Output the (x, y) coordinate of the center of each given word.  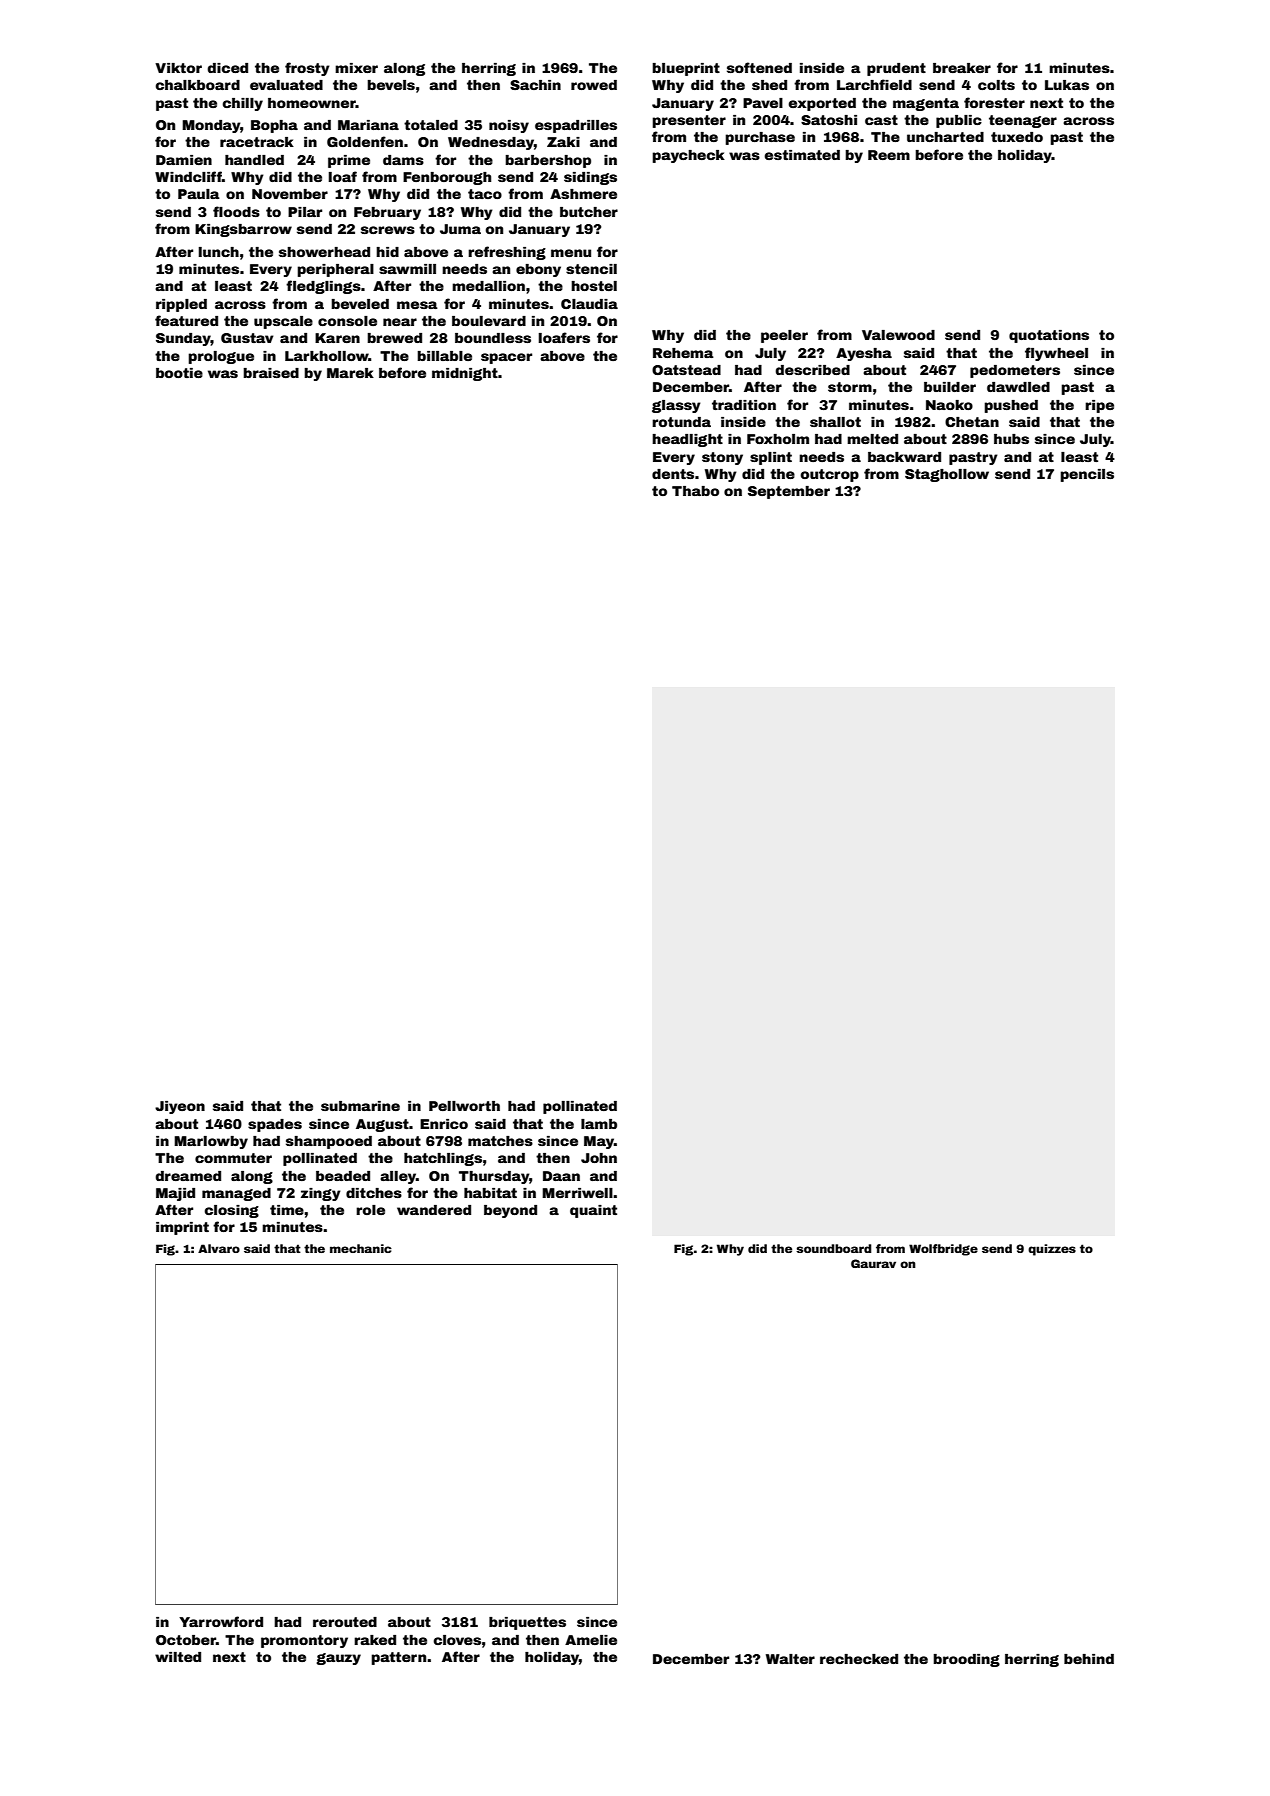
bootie (179, 373)
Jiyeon (180, 1107)
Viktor (178, 68)
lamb (599, 1124)
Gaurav (873, 1263)
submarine (360, 1106)
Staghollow (947, 475)
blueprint (686, 69)
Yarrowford (221, 1621)
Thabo (695, 491)
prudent (896, 69)
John (599, 1158)
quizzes (1052, 1250)
